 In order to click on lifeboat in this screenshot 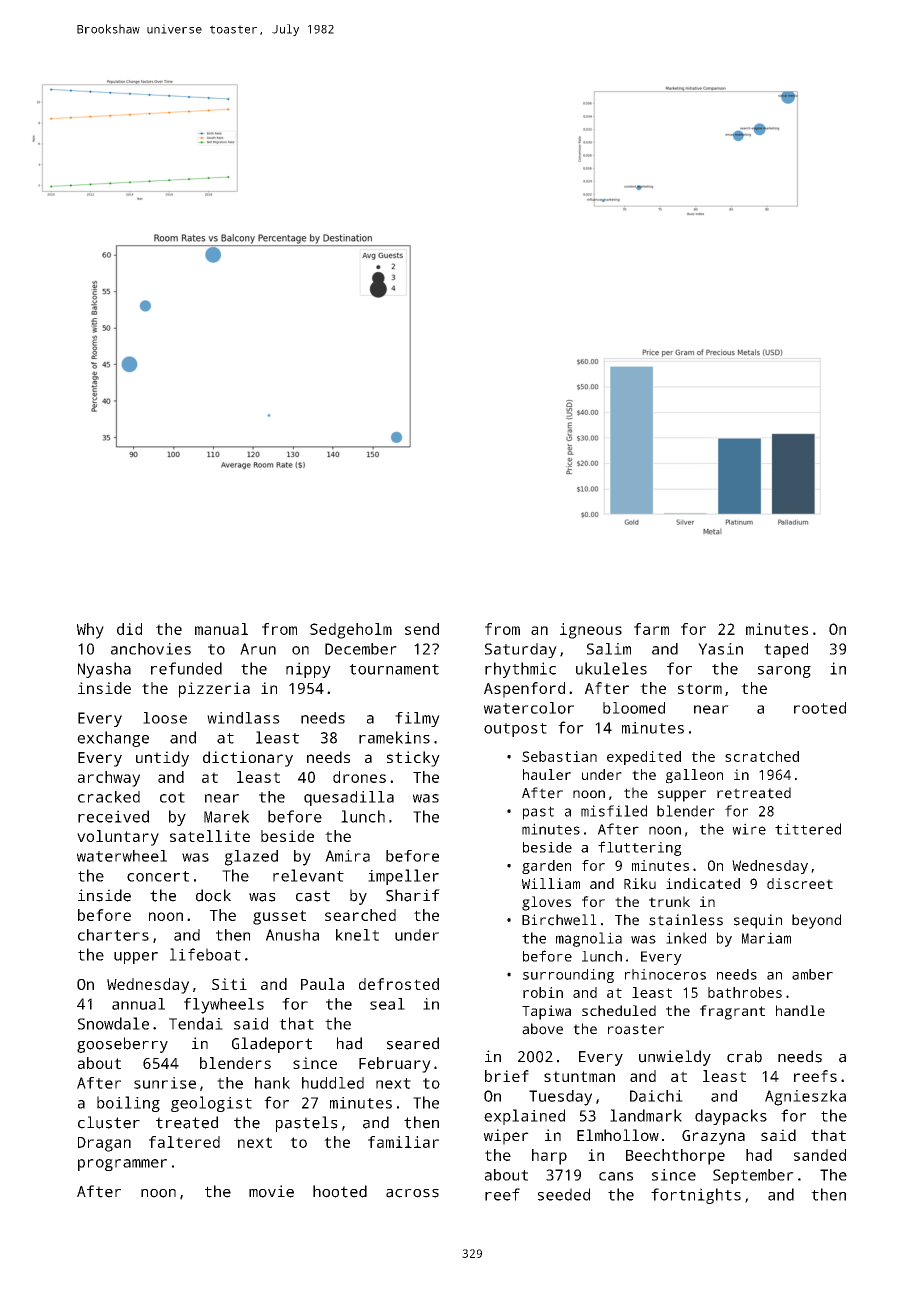, I will do `click(205, 954)`.
